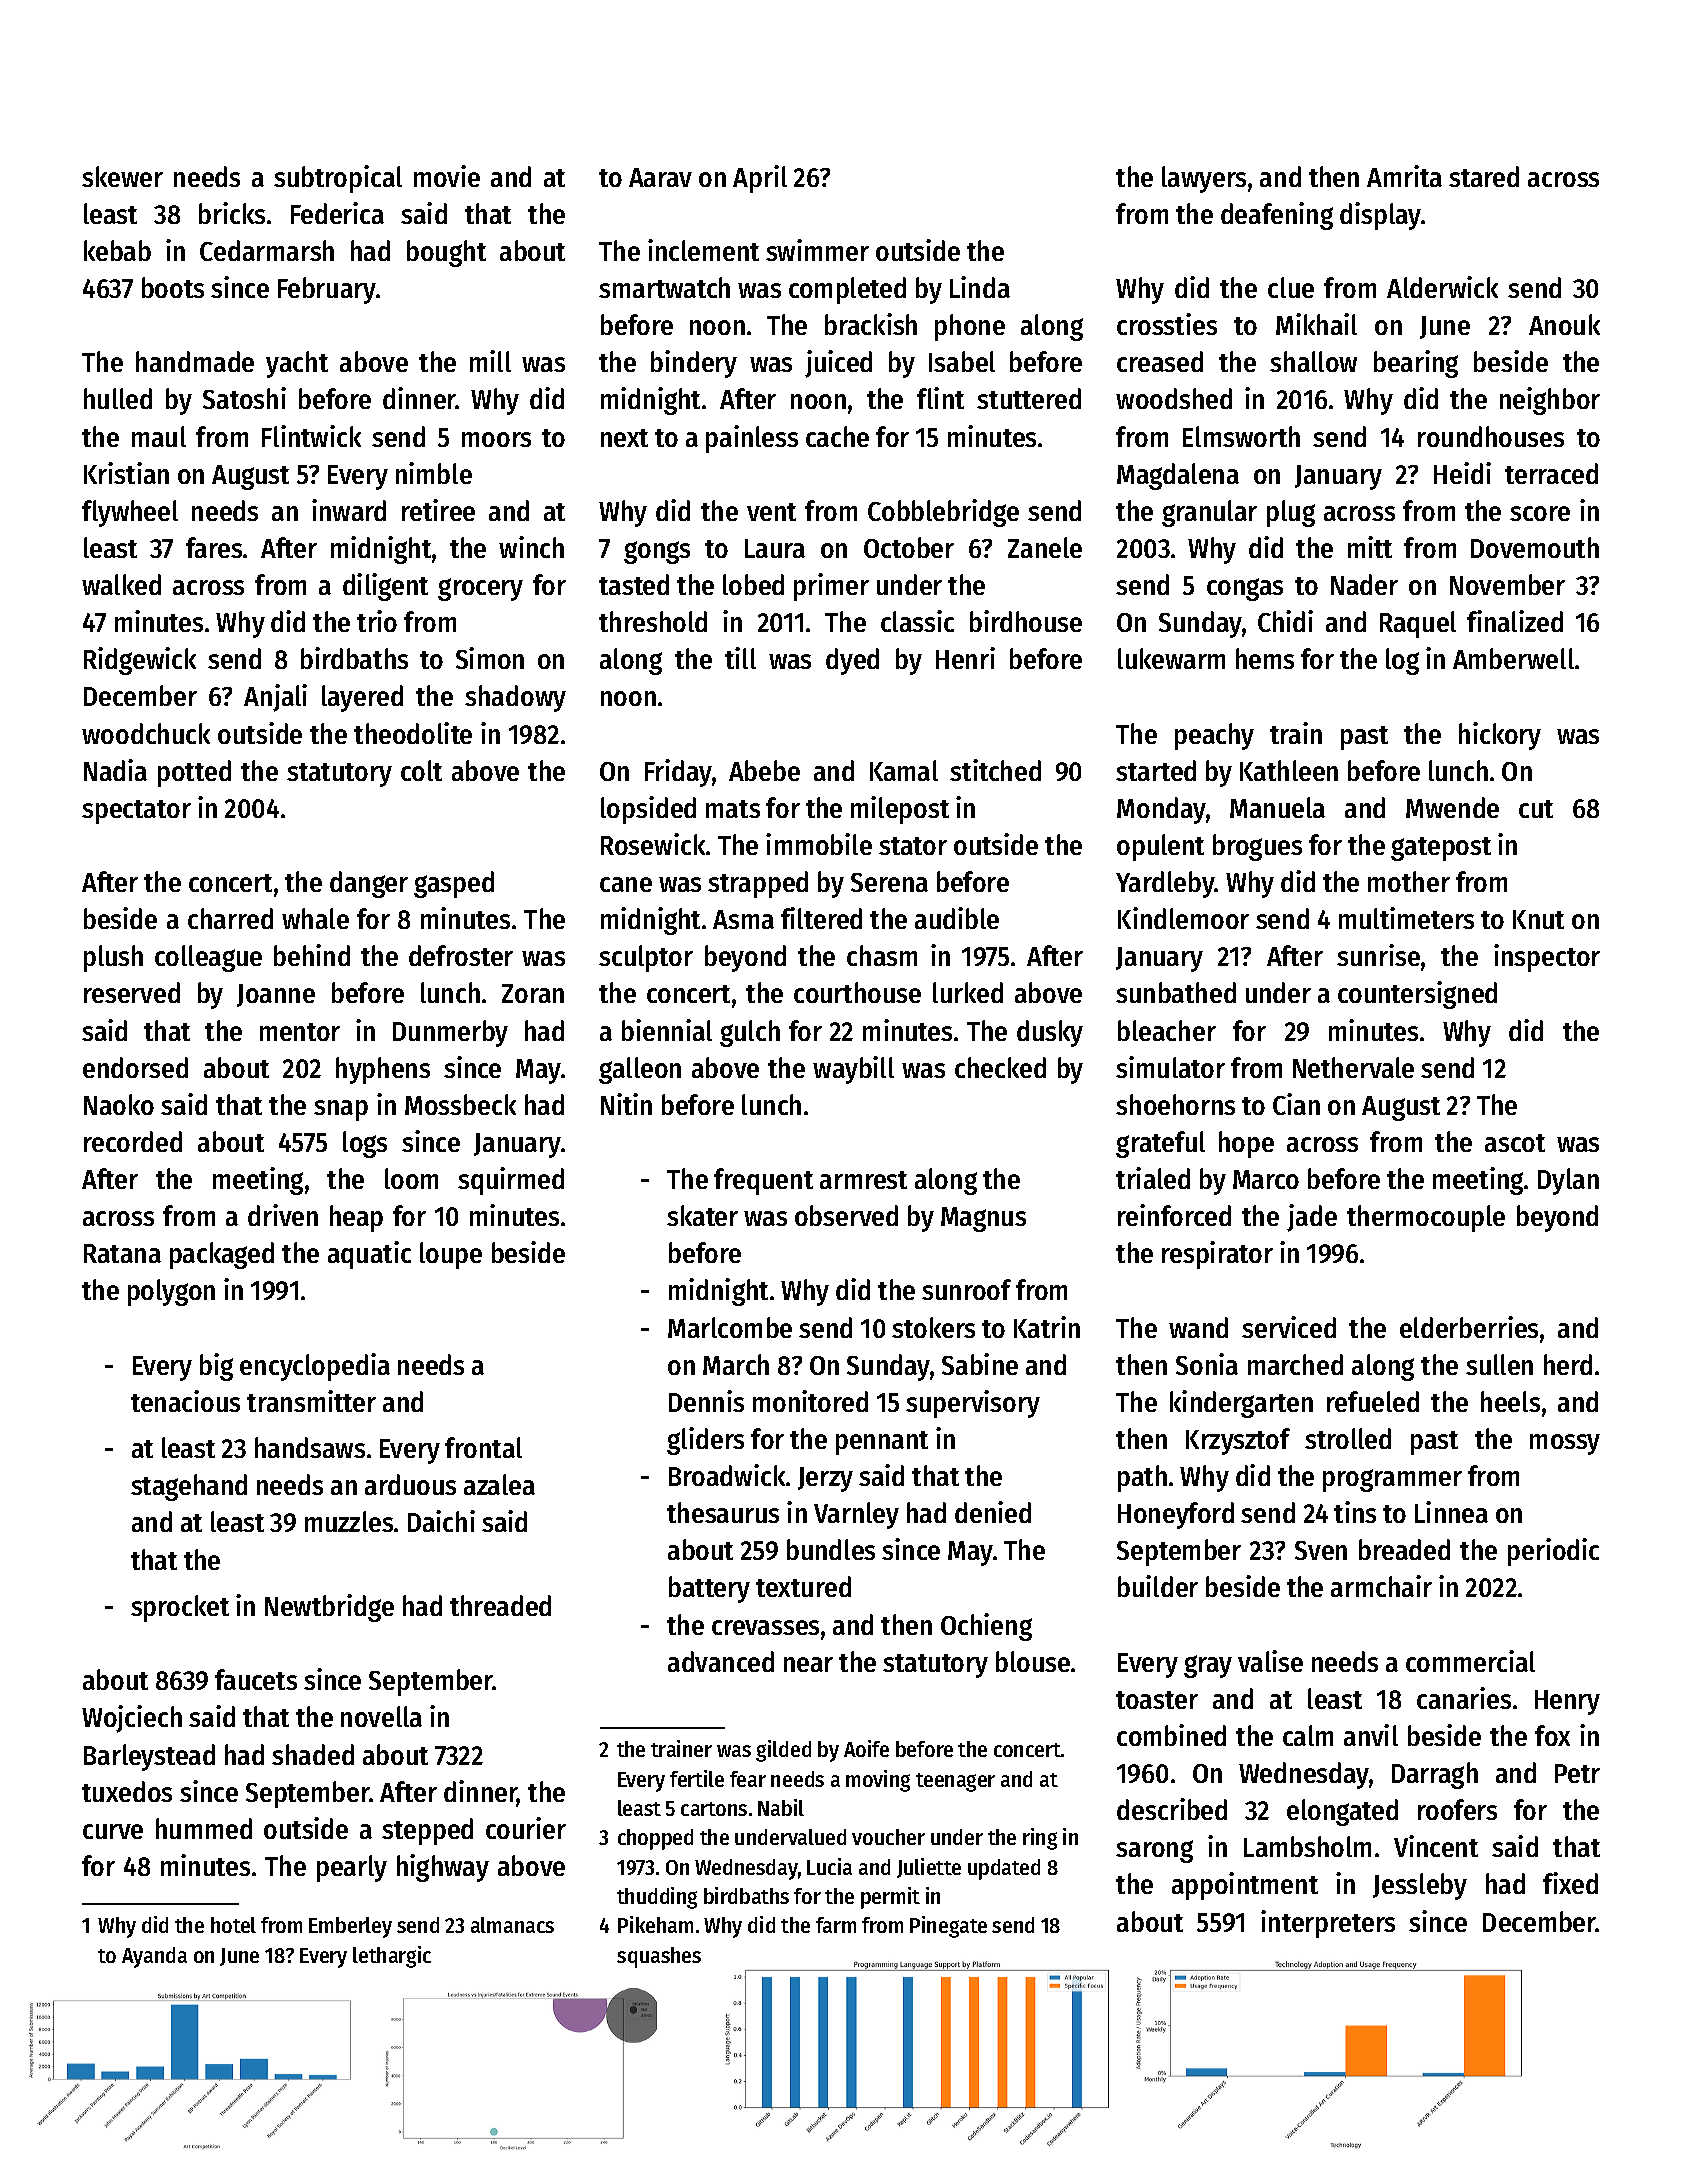 This screenshot has width=1683, height=2178. I want to click on driven, so click(283, 1215).
